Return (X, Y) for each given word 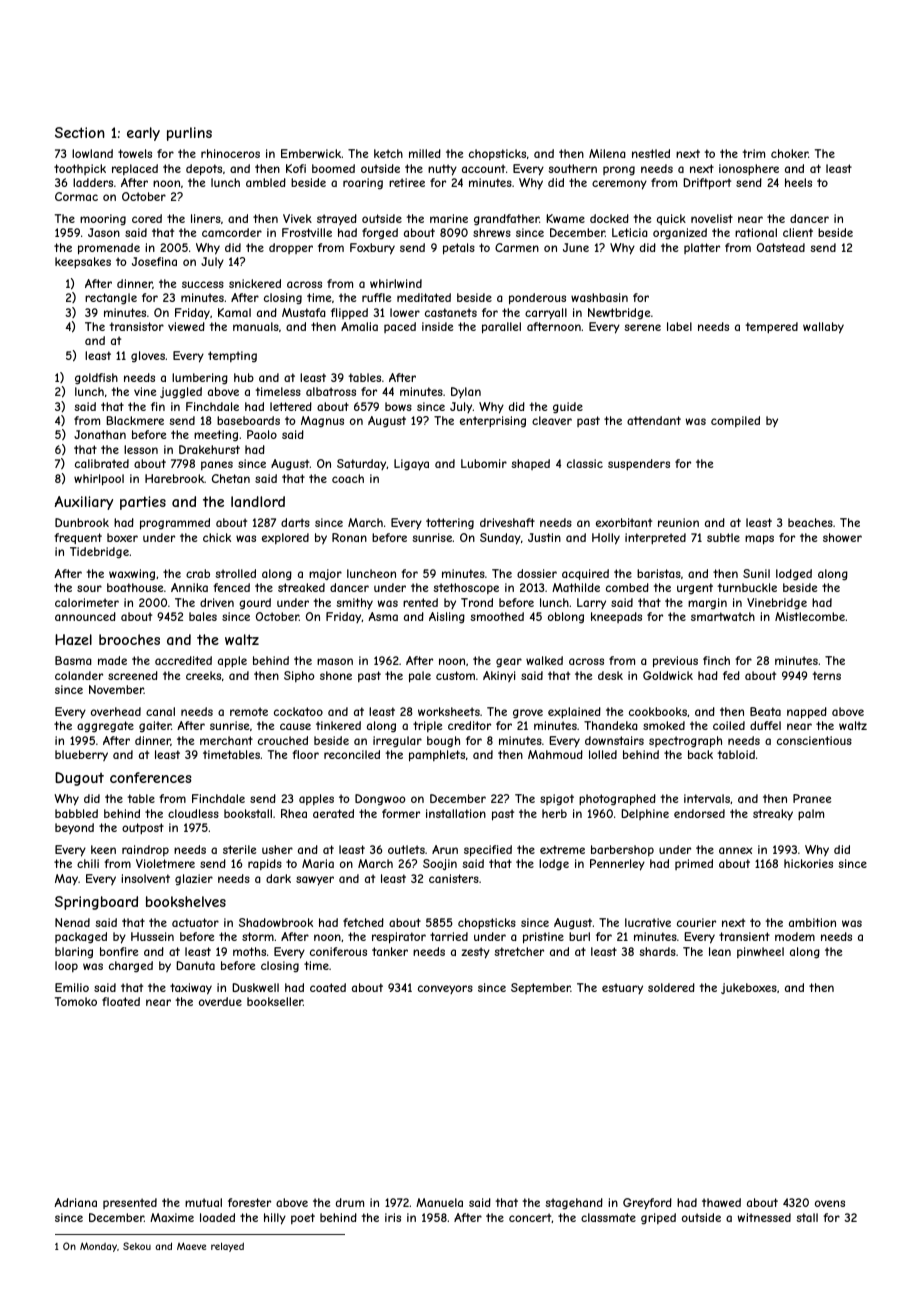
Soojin (440, 864)
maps (759, 540)
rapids (265, 864)
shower (842, 537)
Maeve (191, 1246)
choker (789, 153)
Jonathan (100, 434)
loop (66, 966)
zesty (475, 953)
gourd (255, 603)
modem (795, 936)
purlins (189, 134)
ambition (812, 922)
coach (348, 478)
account (483, 168)
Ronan (349, 537)
